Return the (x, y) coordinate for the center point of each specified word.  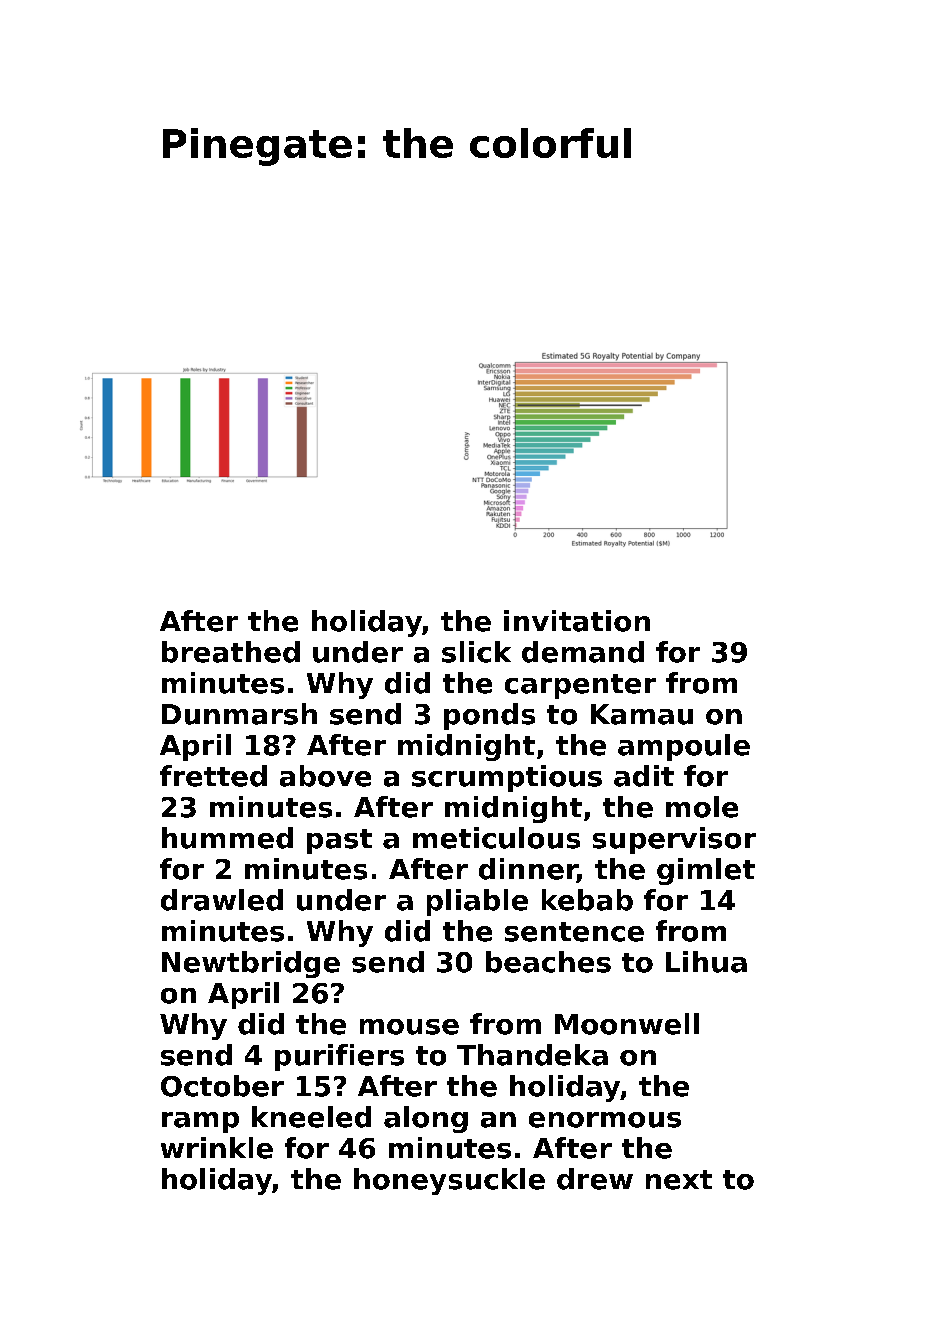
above (325, 776)
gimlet (706, 871)
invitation (577, 621)
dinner (528, 870)
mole (702, 807)
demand (583, 652)
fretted (213, 776)
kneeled (311, 1117)
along (426, 1119)
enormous (605, 1120)
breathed (231, 652)
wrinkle (217, 1148)
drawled (222, 900)
